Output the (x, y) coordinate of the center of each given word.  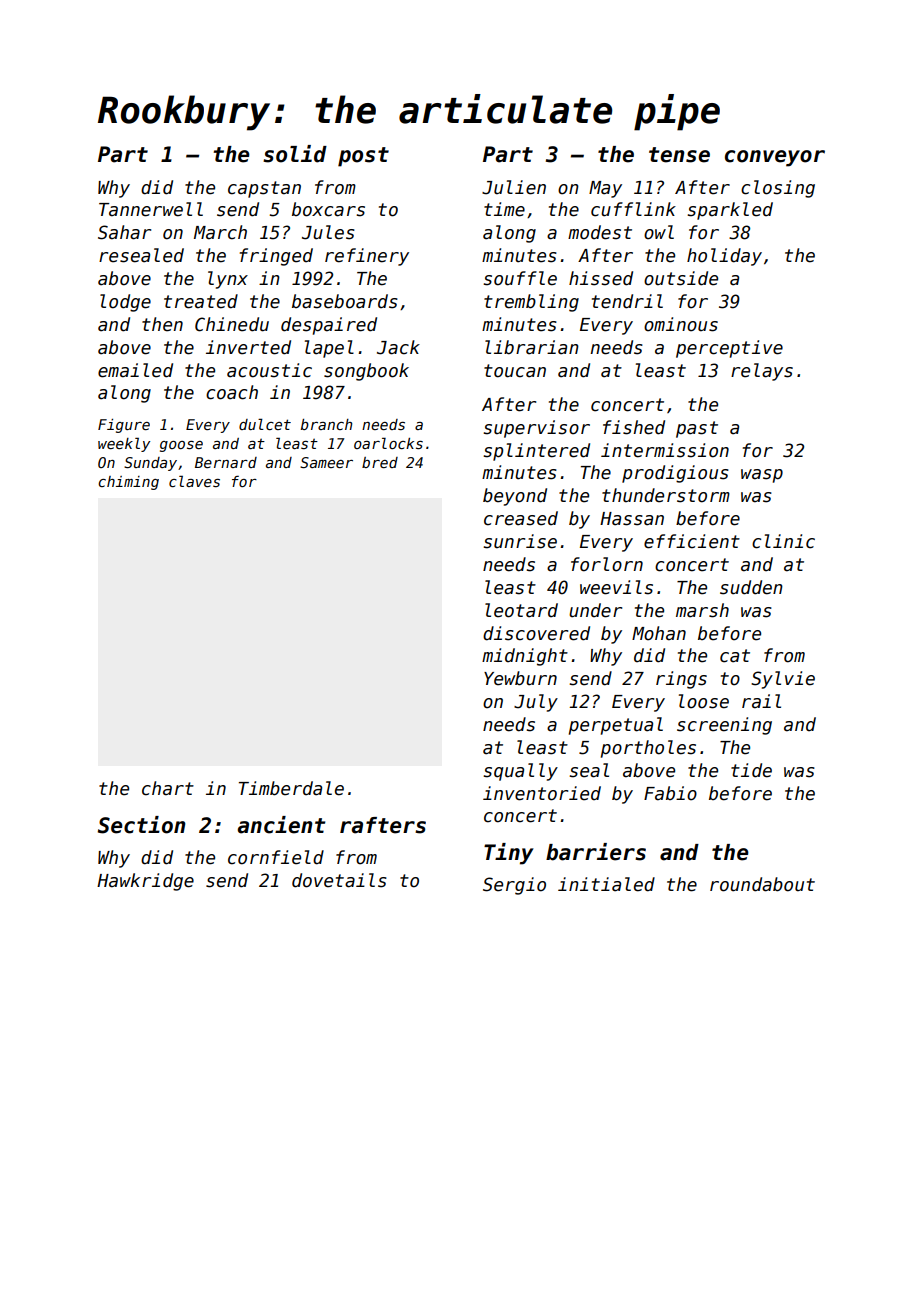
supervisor (536, 429)
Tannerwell (151, 209)
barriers (596, 852)
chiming (128, 483)
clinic (783, 541)
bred (380, 462)
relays (762, 372)
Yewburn (520, 678)
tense (679, 155)
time (504, 209)
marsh (702, 610)
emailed (135, 370)
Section (141, 825)
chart (168, 788)
